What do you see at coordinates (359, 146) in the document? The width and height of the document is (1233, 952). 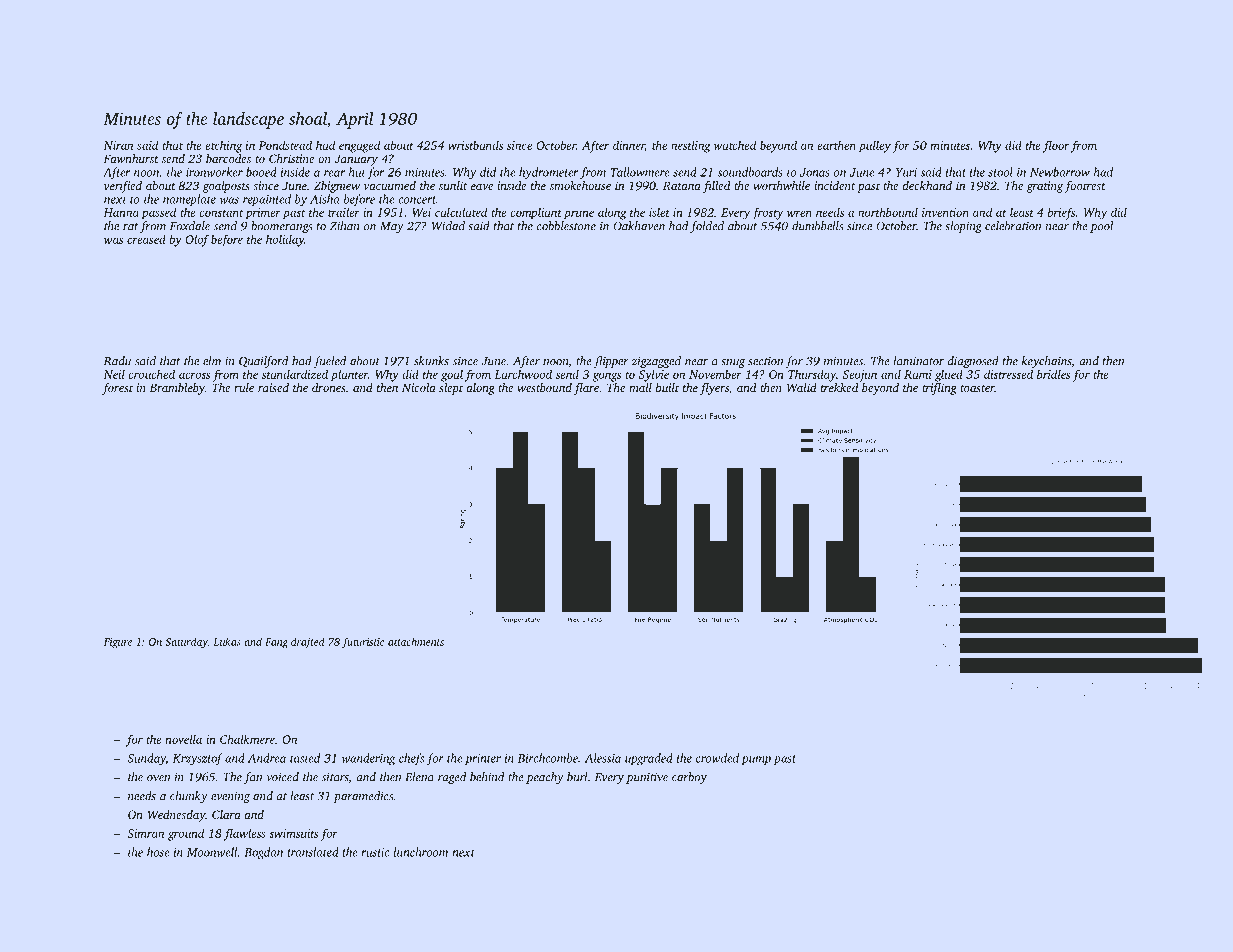 I see `engaged` at bounding box center [359, 146].
